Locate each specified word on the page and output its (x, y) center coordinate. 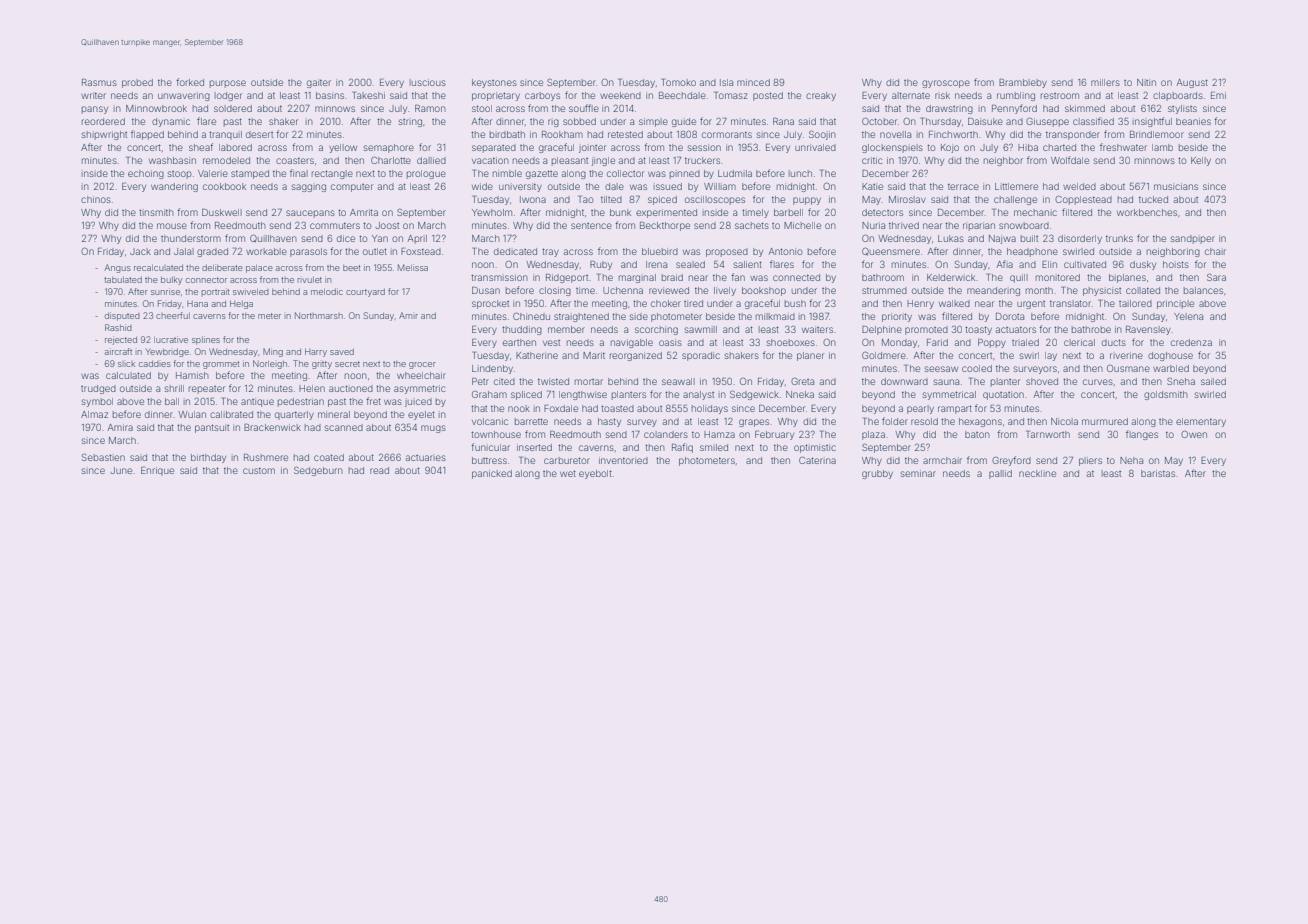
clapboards (1178, 96)
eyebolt (595, 474)
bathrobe (1091, 329)
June (121, 470)
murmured (1105, 421)
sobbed (579, 121)
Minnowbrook (156, 108)
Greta (802, 381)
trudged (98, 389)
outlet (375, 251)
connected (796, 277)
